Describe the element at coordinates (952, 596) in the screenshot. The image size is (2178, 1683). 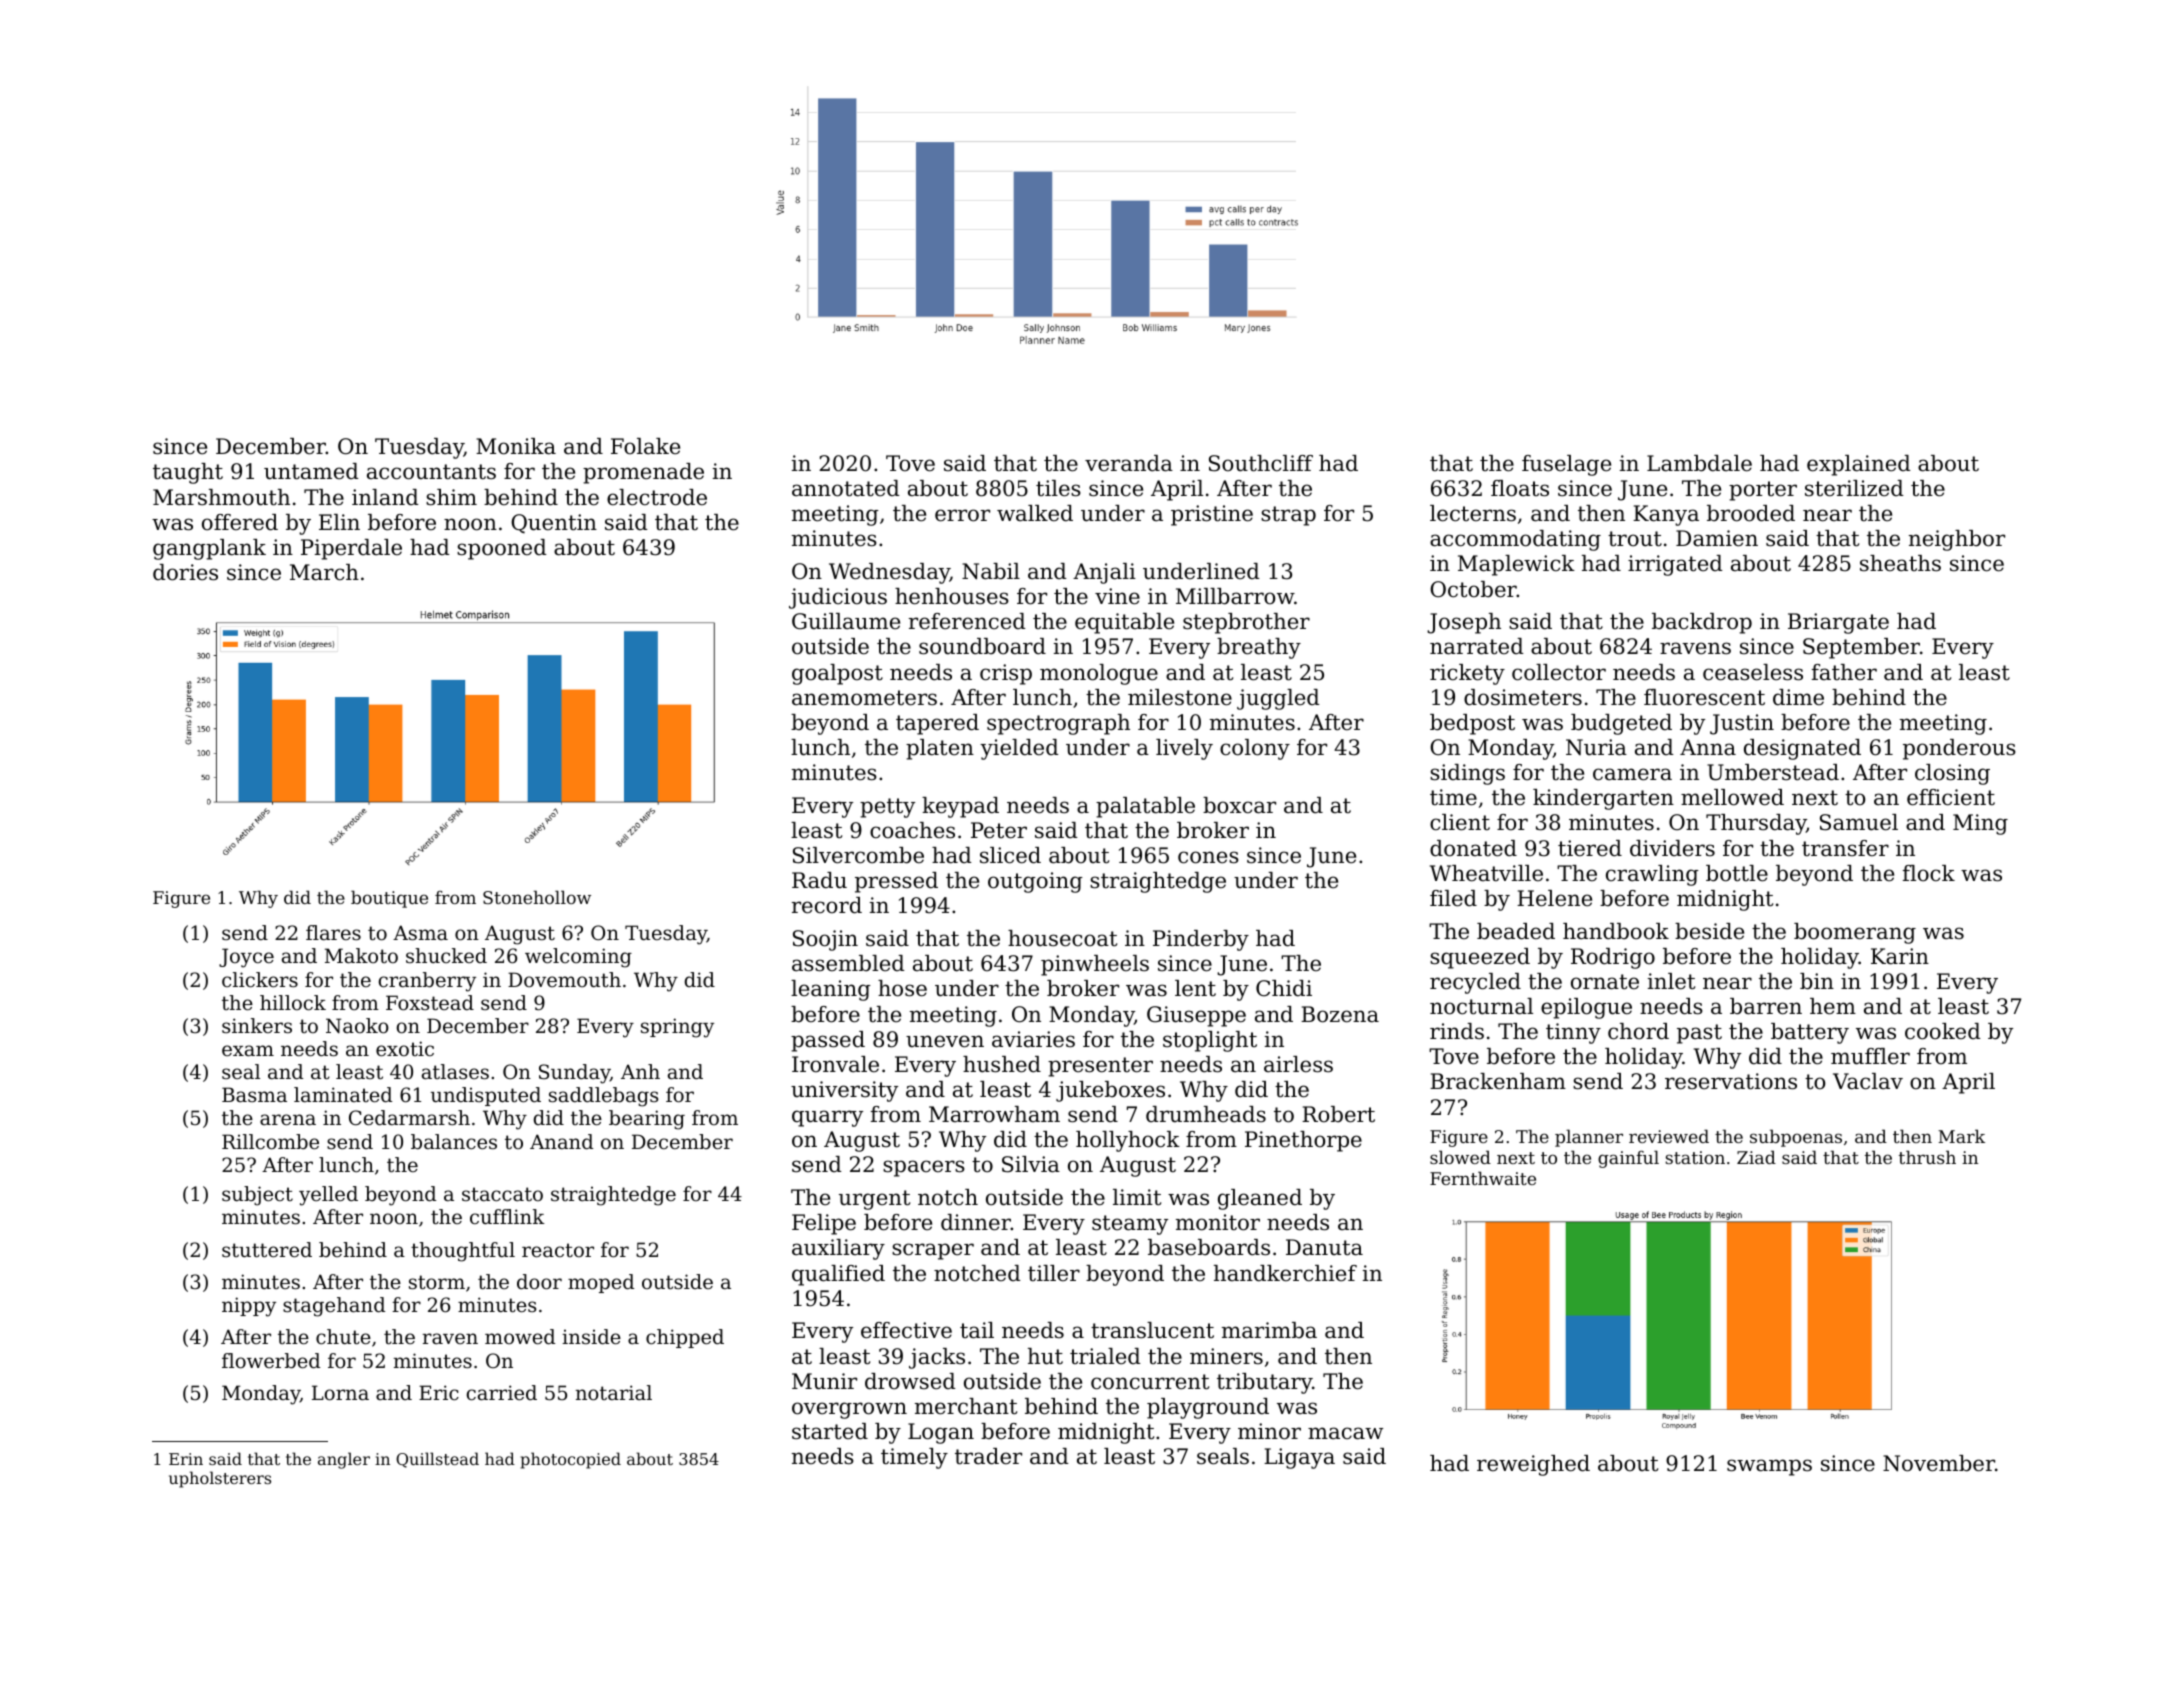
I see `henhouses` at that location.
